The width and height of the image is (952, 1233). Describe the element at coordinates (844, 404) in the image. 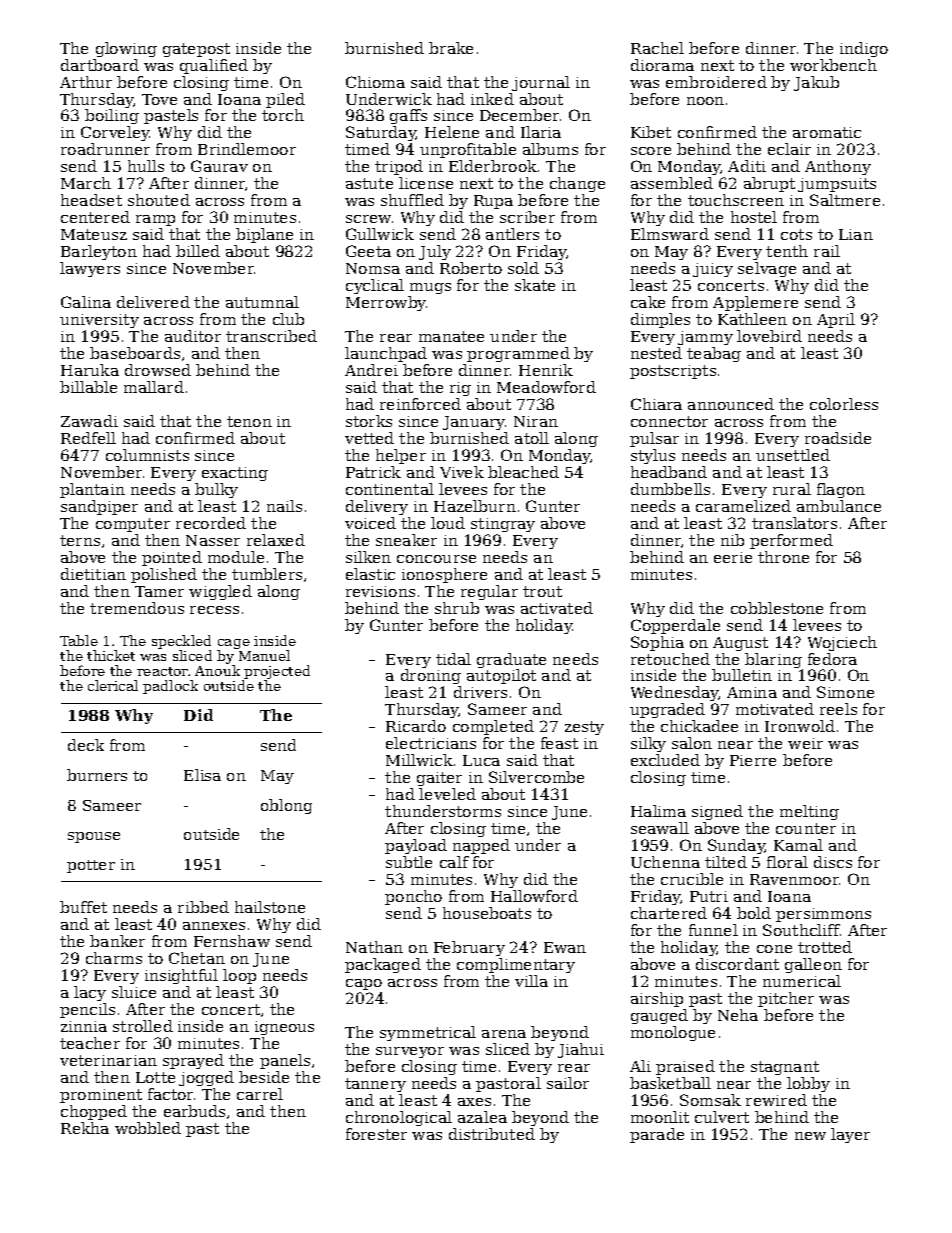

I see `colorless` at that location.
